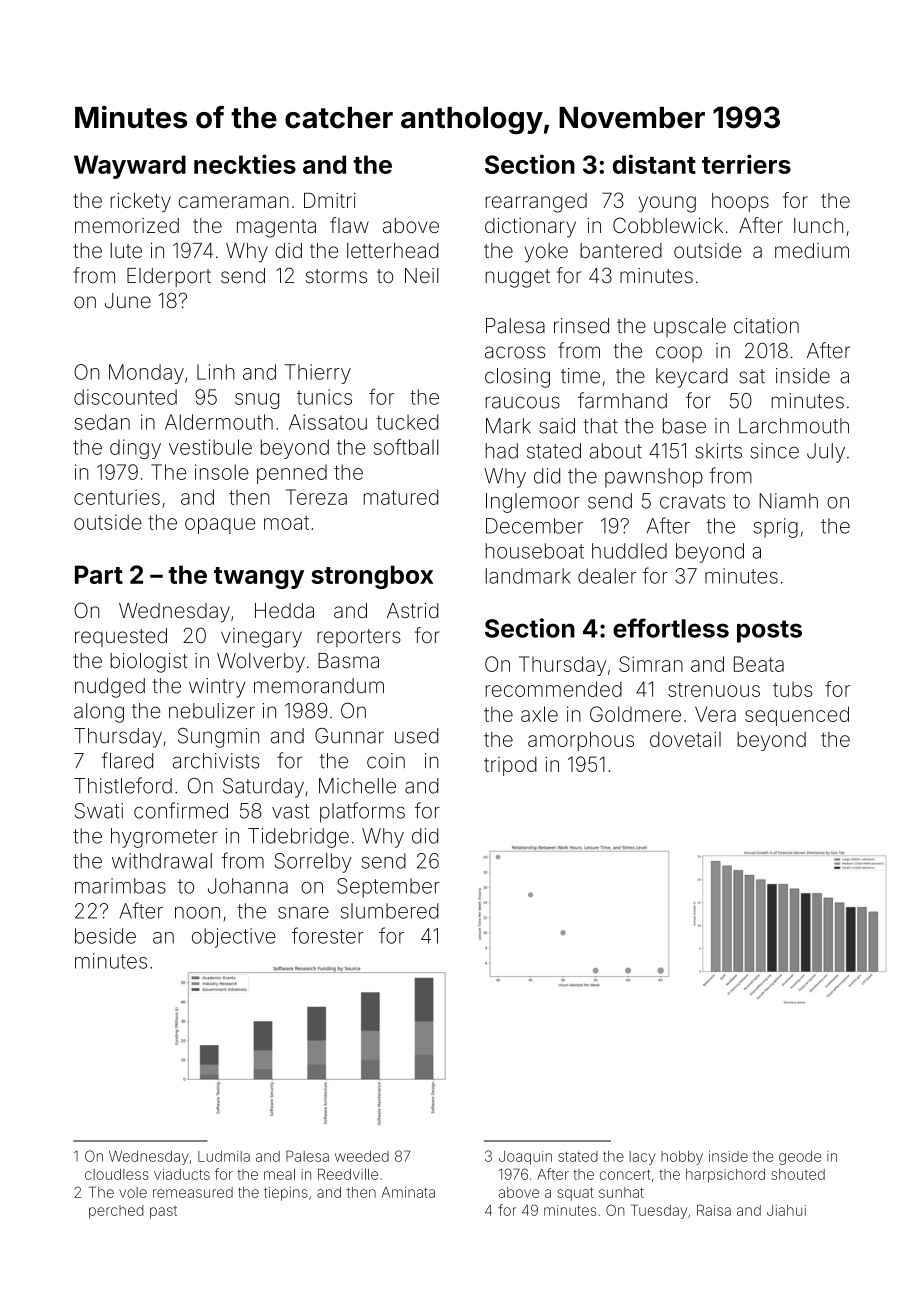 The image size is (924, 1314). I want to click on remeasured, so click(193, 1192).
